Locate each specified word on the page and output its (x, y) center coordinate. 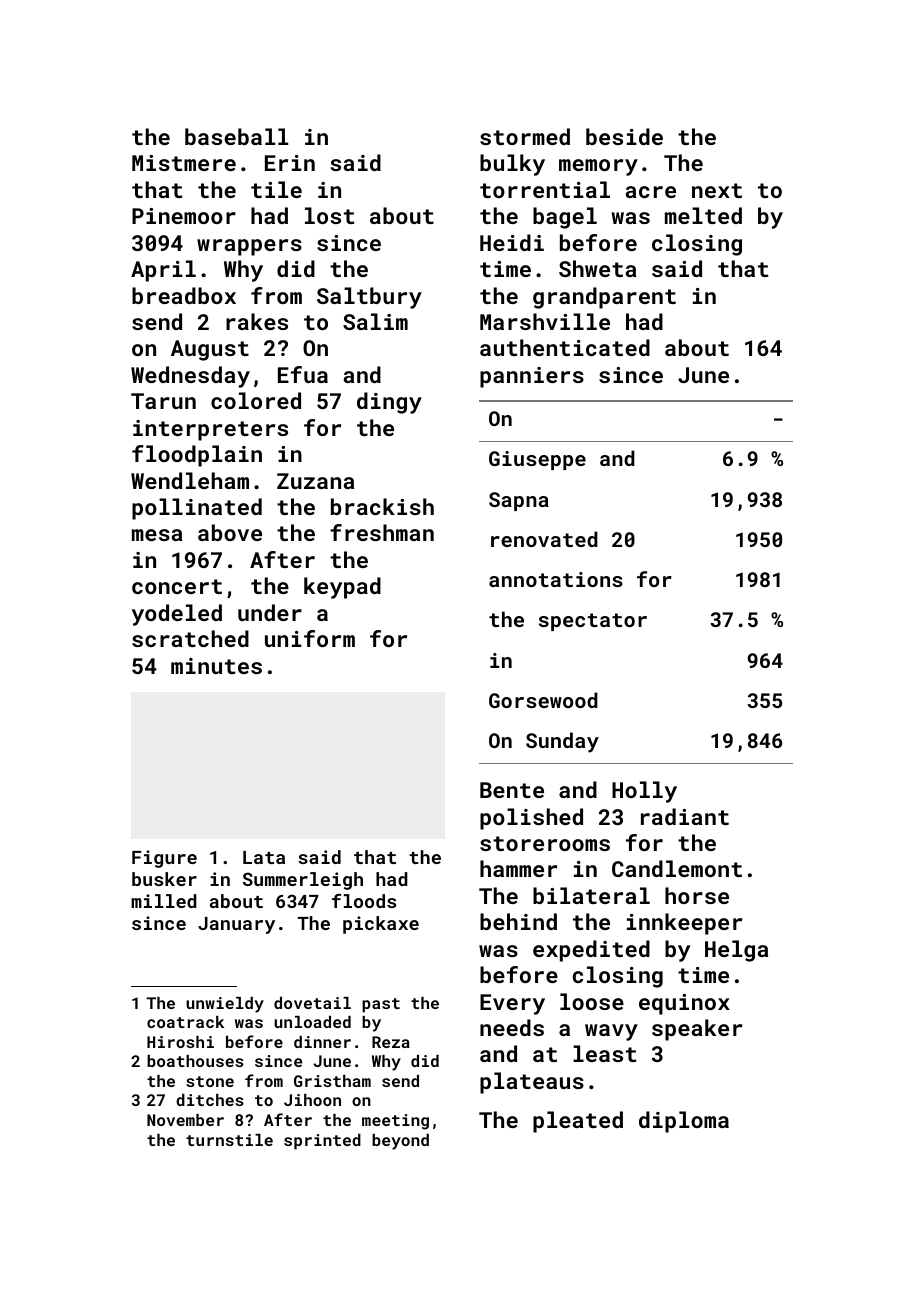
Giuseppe (537, 460)
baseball (236, 136)
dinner (322, 1042)
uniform (310, 638)
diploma (684, 1122)
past (381, 1005)
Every (512, 1004)
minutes (216, 666)
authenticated (565, 347)
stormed (525, 136)
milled (164, 901)
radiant (685, 816)
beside (624, 136)
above (230, 532)
